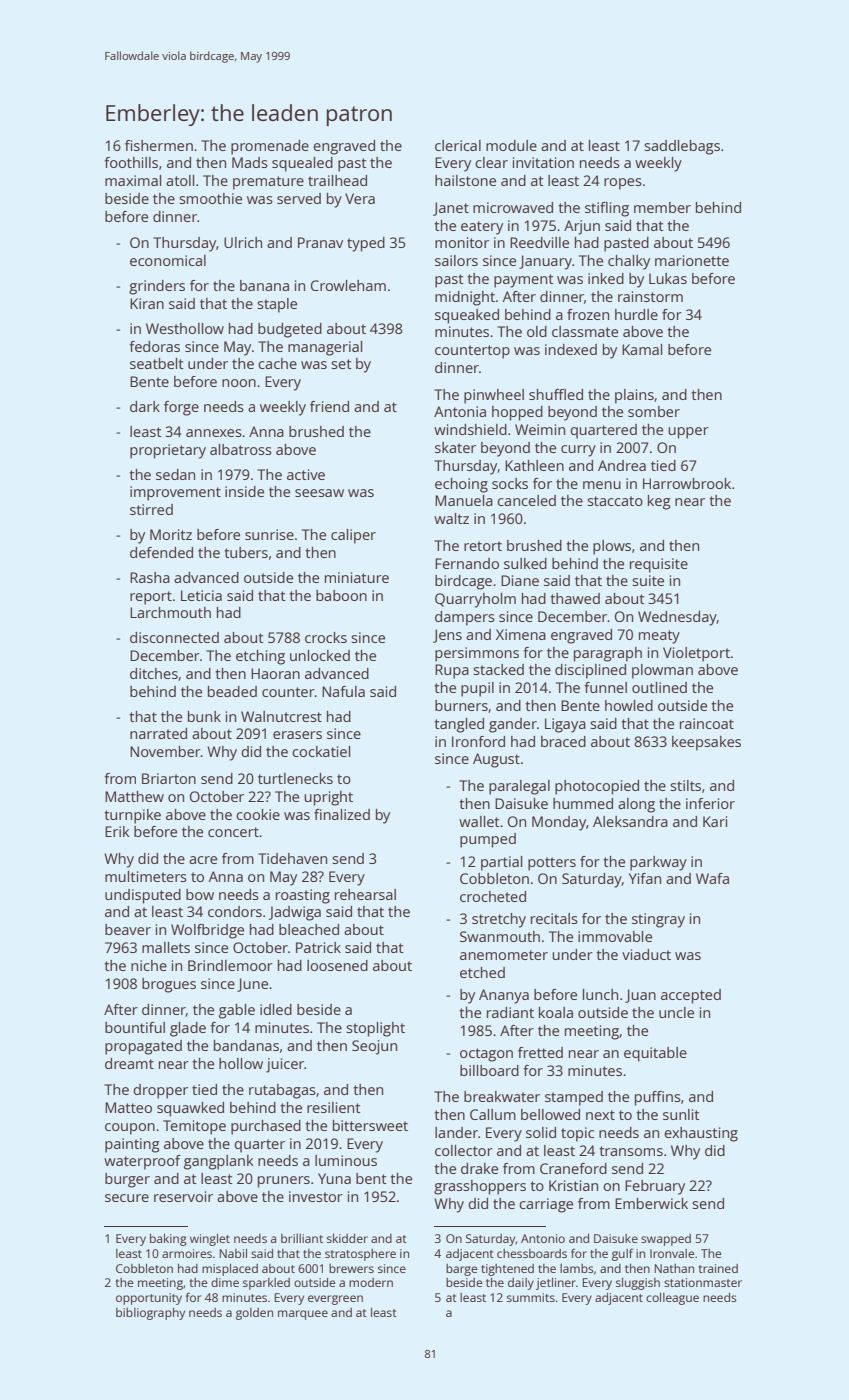 Image resolution: width=849 pixels, height=1400 pixels. What do you see at coordinates (268, 183) in the screenshot?
I see `premature` at bounding box center [268, 183].
